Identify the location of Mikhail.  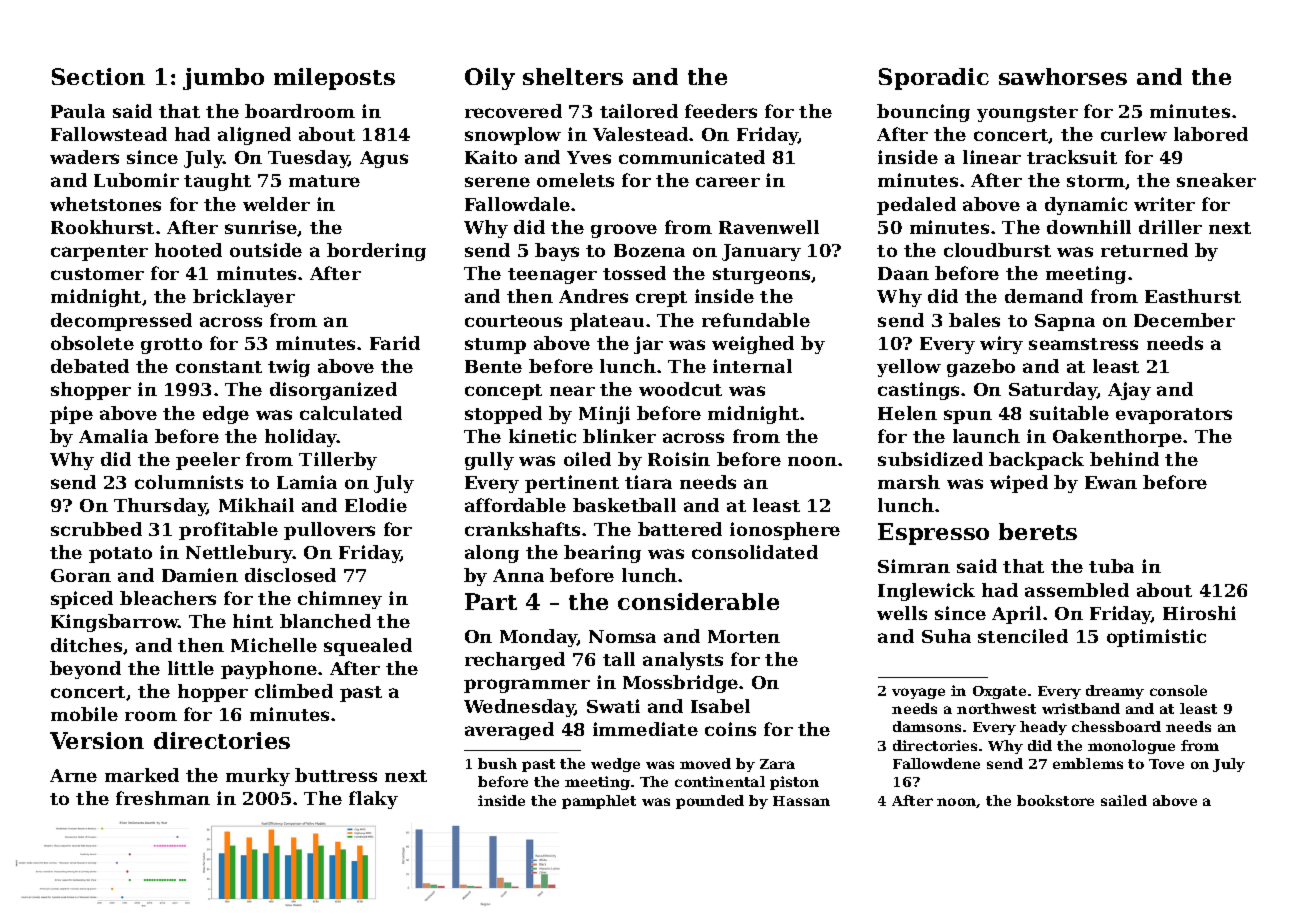
(256, 505).
